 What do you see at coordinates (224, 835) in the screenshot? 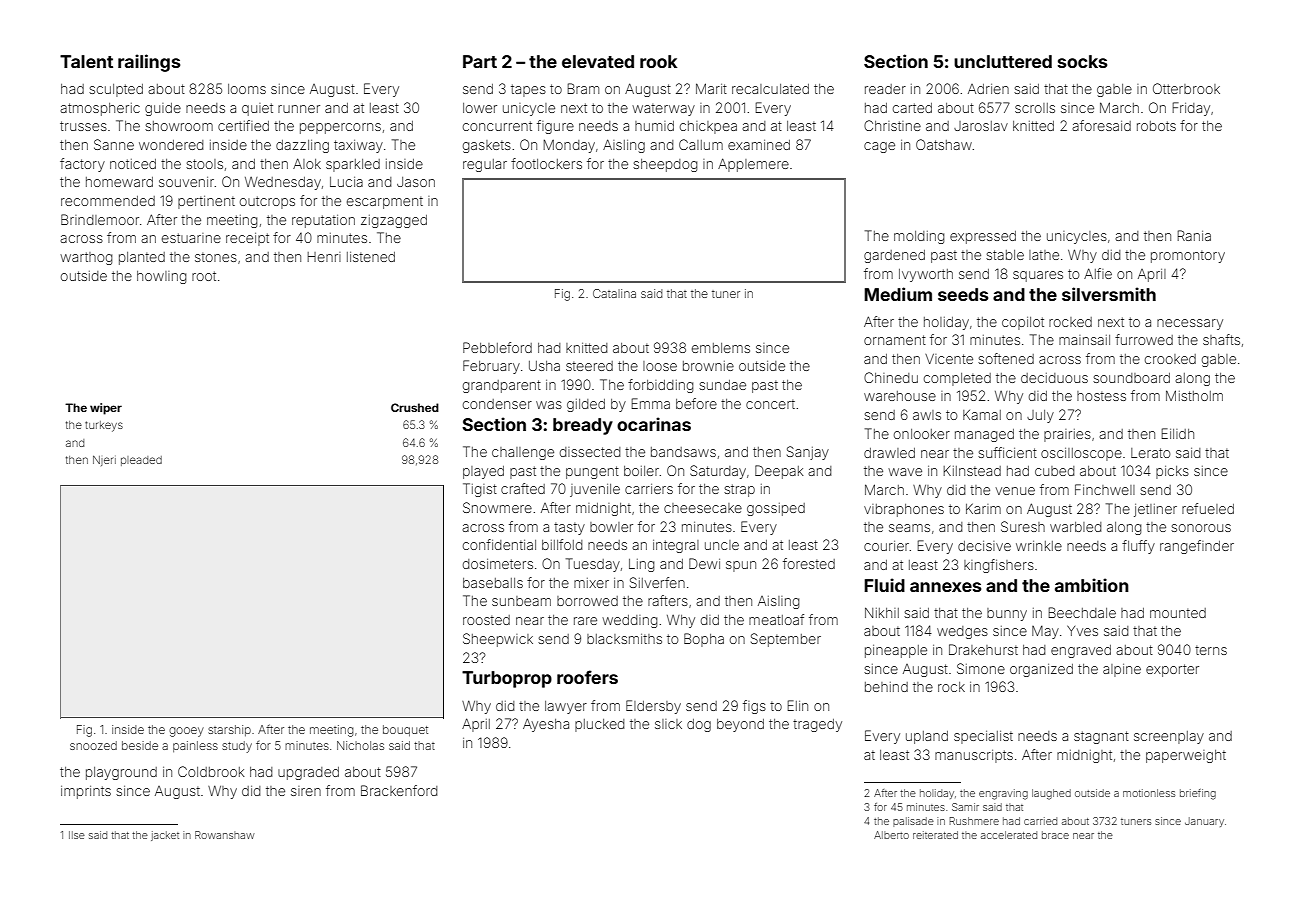
I see `Rowanshaw` at bounding box center [224, 835].
